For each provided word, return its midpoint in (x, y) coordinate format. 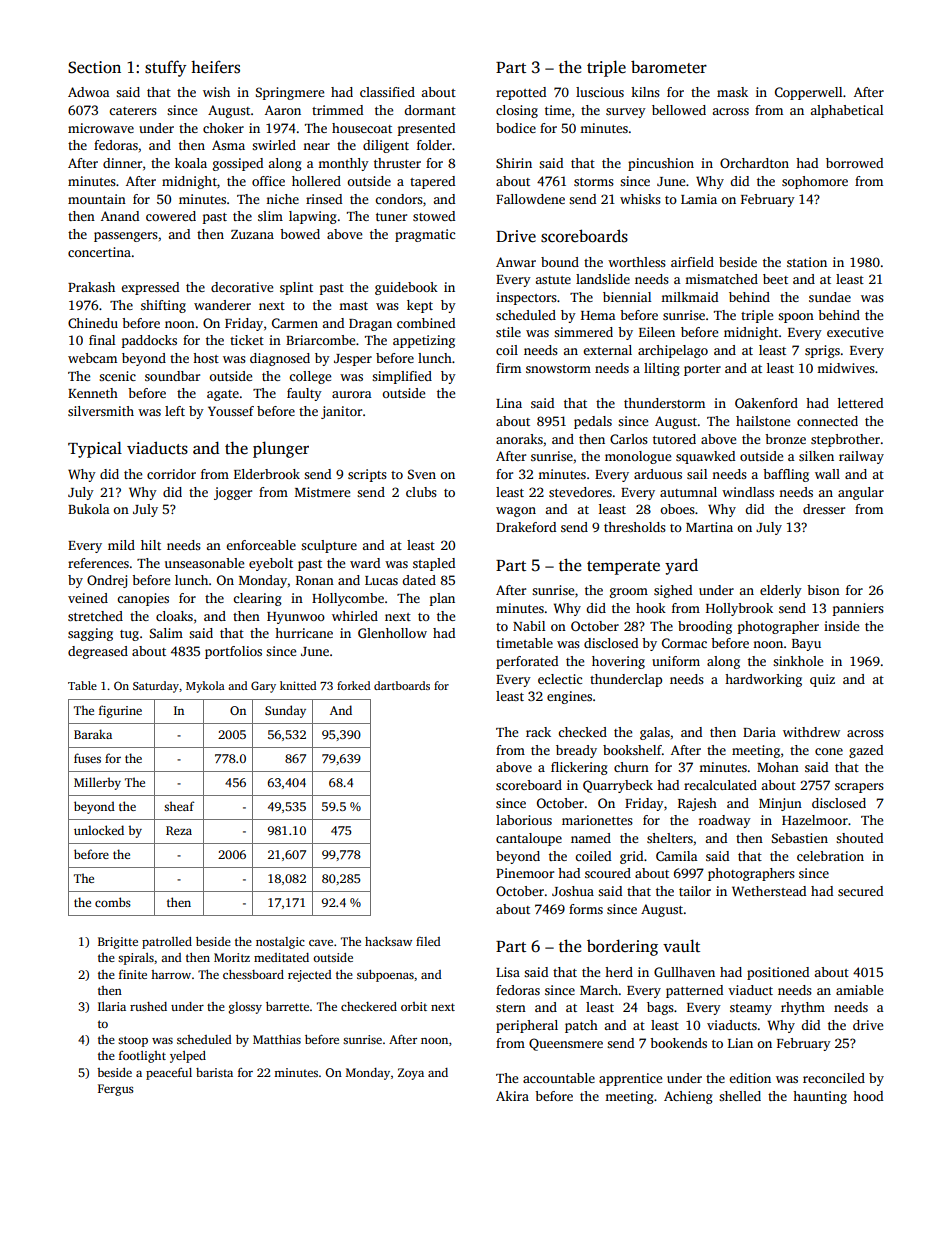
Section (94, 67)
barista (214, 1072)
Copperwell (808, 93)
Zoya (411, 1074)
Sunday (285, 711)
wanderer (222, 305)
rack (538, 732)
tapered (432, 182)
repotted (521, 93)
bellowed (679, 110)
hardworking (763, 680)
